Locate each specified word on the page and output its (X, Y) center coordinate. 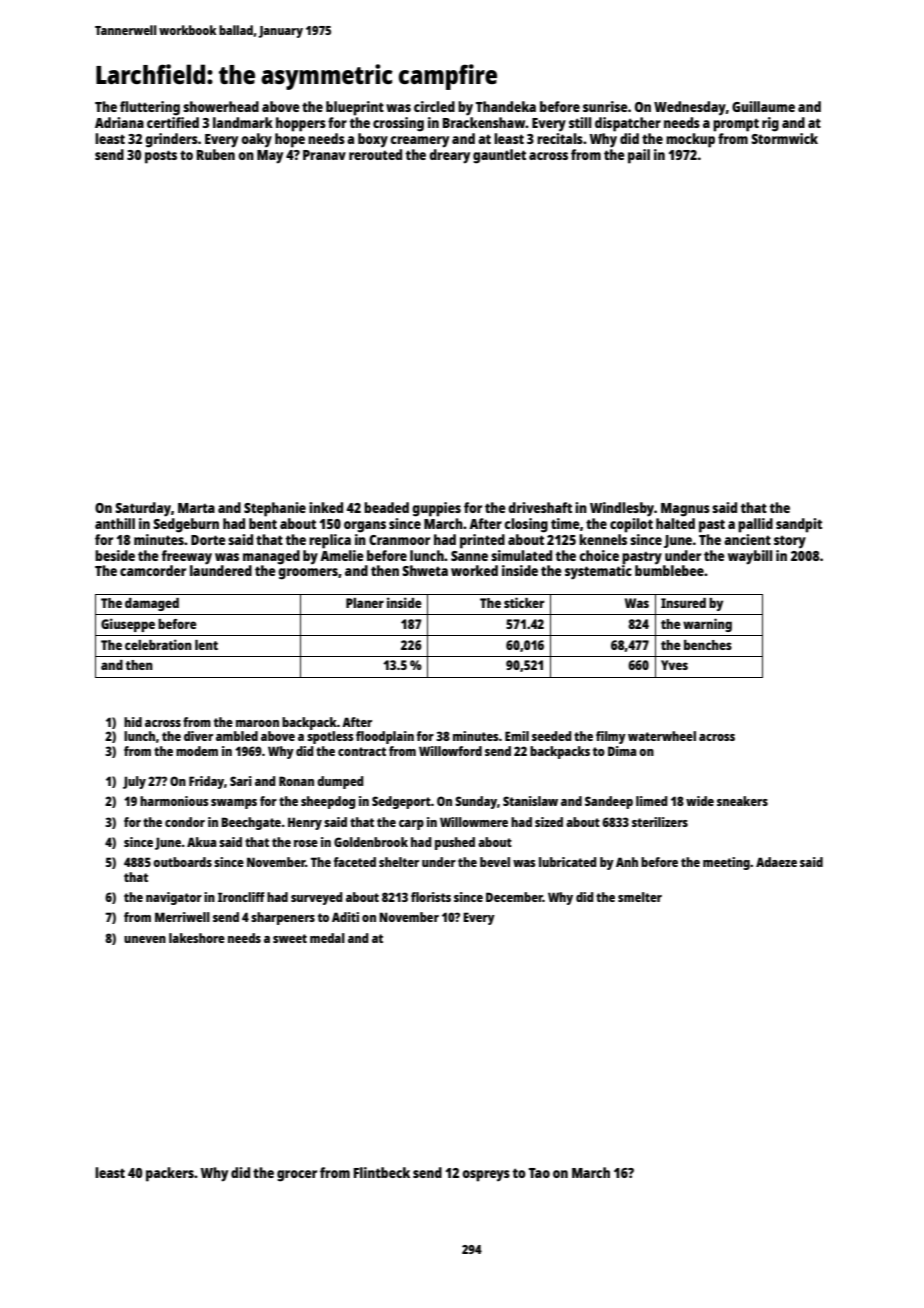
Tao (539, 1173)
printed (482, 541)
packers (170, 1174)
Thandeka (506, 106)
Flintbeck (382, 1172)
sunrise (605, 106)
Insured (683, 603)
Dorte (208, 540)
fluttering (150, 108)
